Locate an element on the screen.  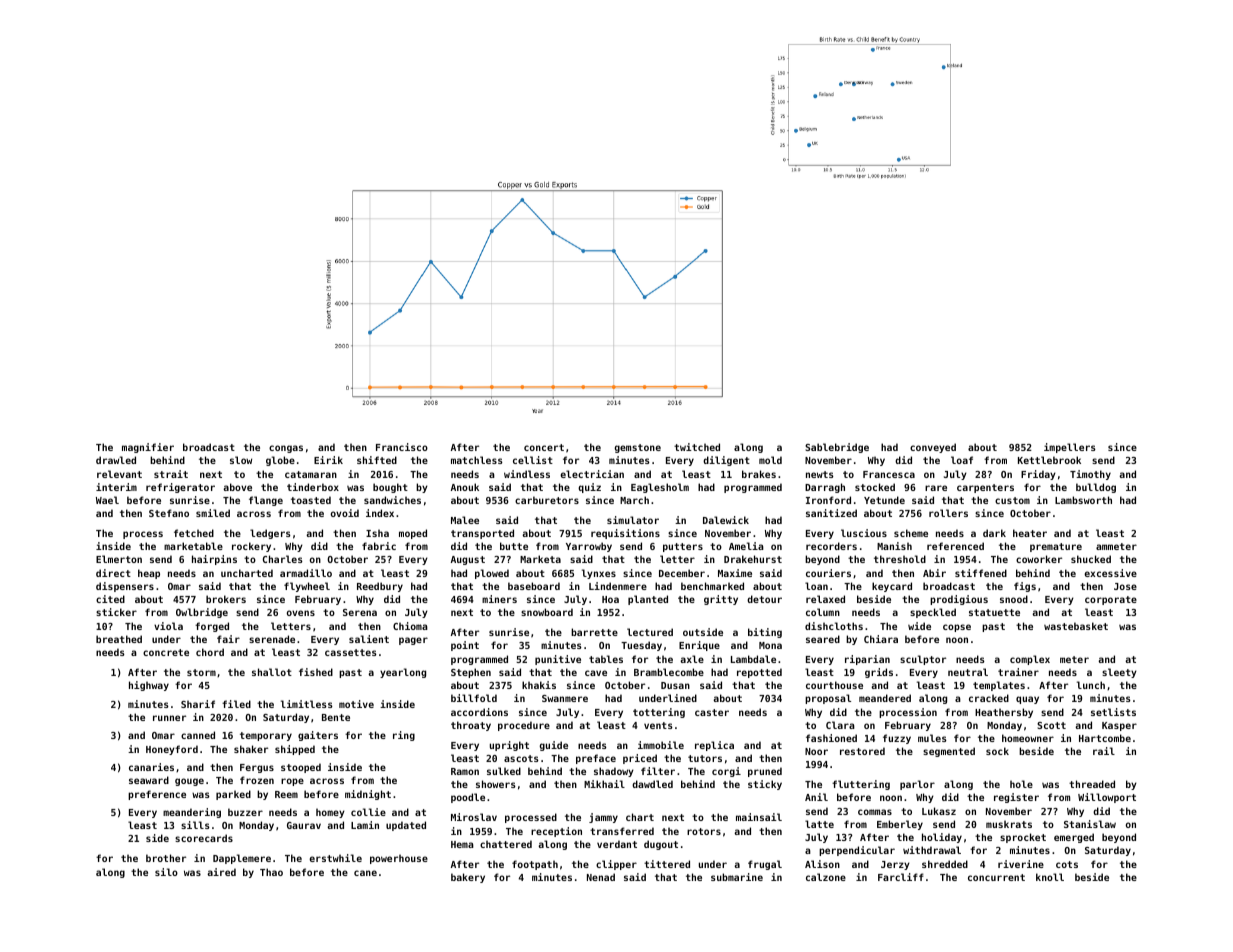
Elmerton is located at coordinates (119, 559).
